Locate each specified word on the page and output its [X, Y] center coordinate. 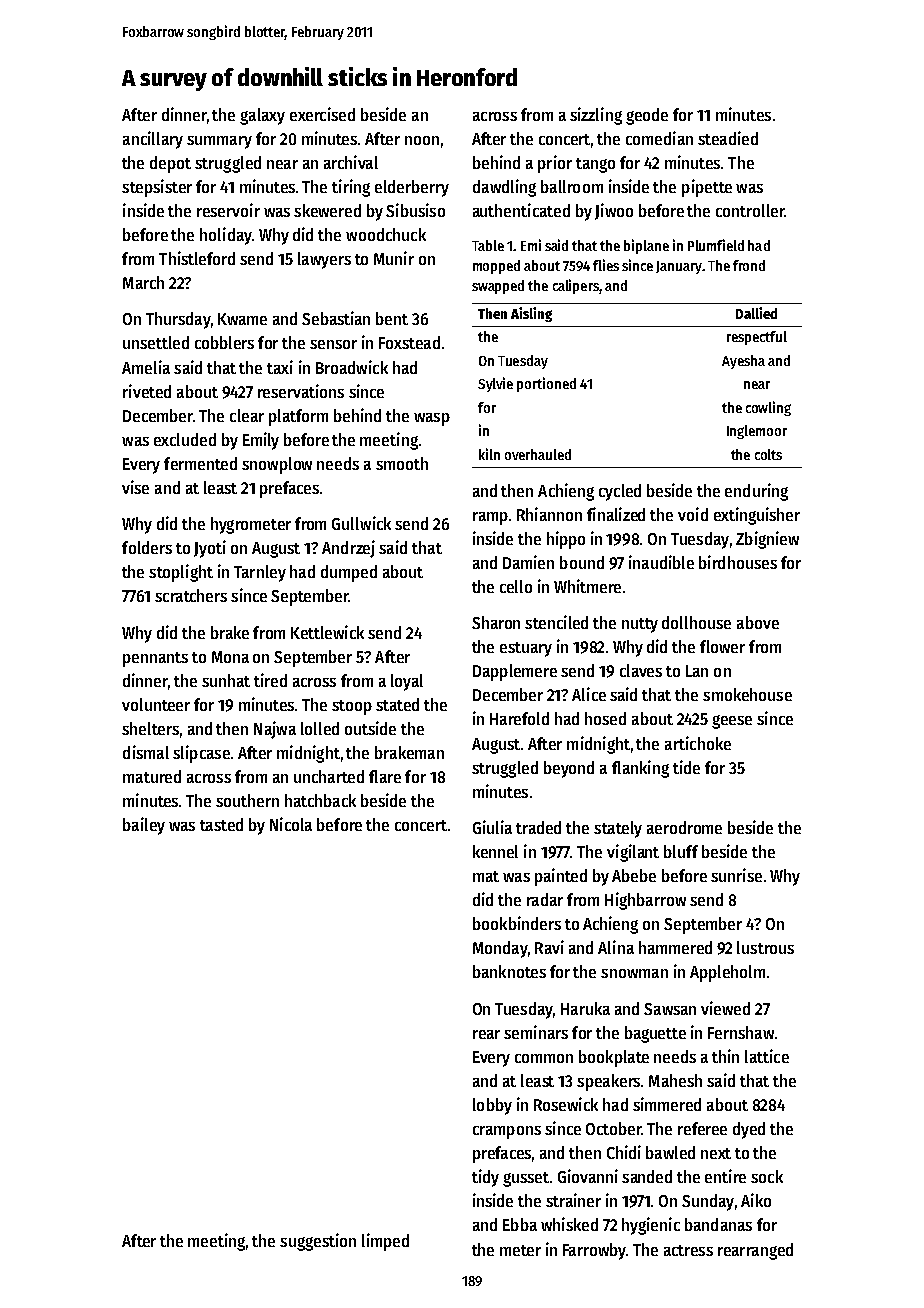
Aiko [756, 1200]
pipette [707, 188]
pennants [155, 659]
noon [422, 140]
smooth [402, 463]
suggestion [318, 1242]
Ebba [520, 1224]
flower [722, 646]
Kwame [242, 319]
